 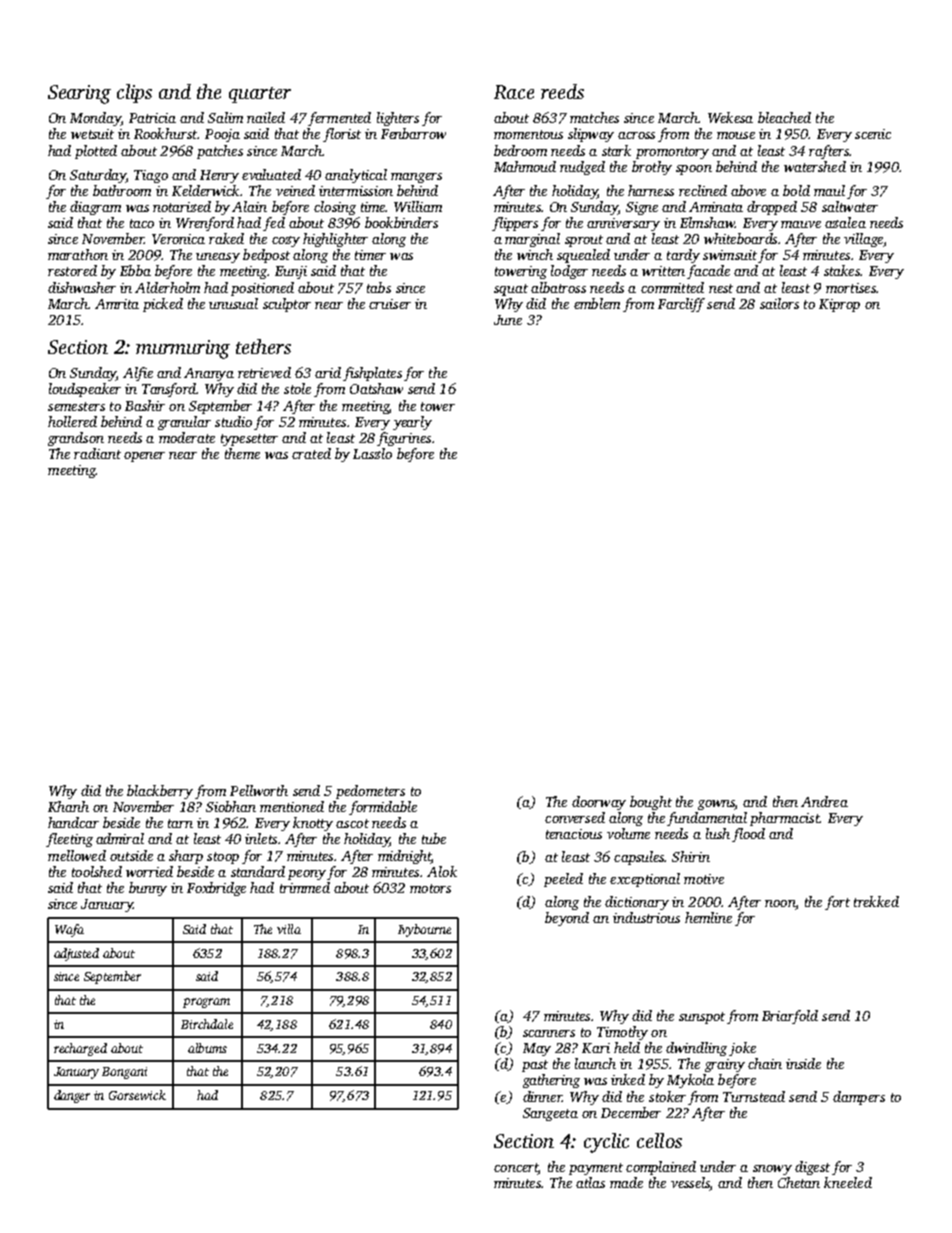 I want to click on beyond, so click(x=567, y=919).
